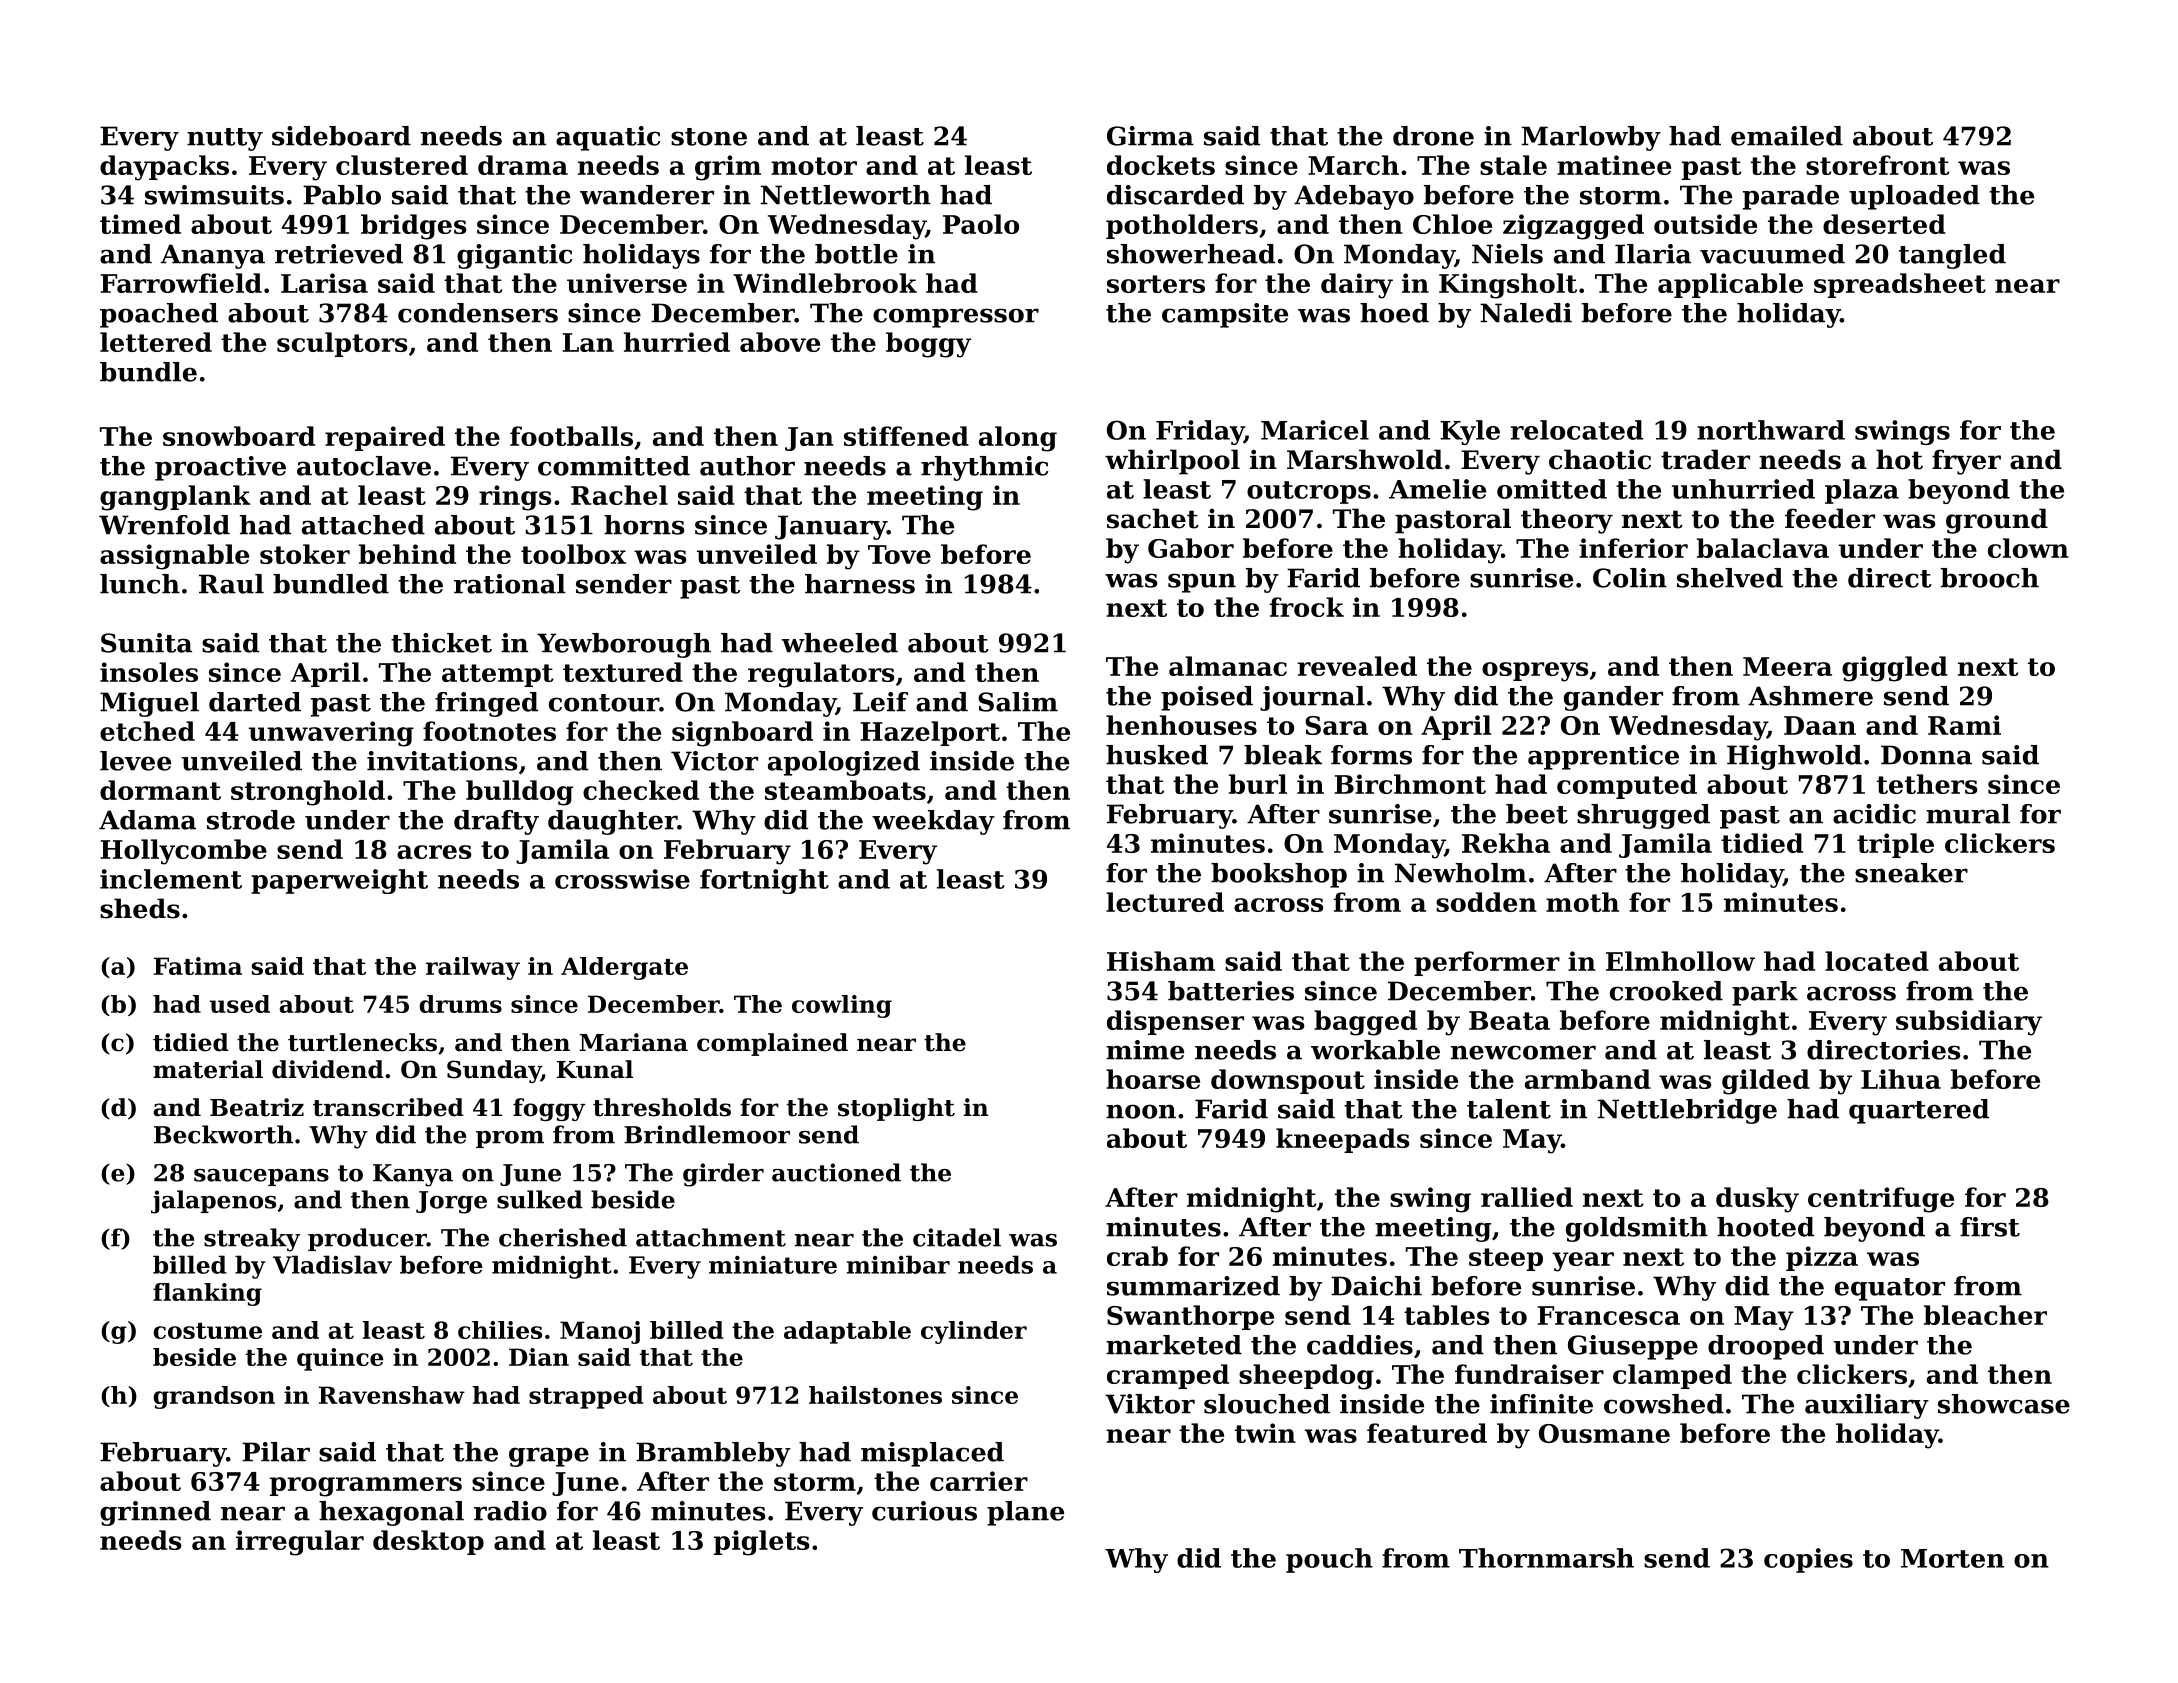  What do you see at coordinates (339, 254) in the document?
I see `retrieved` at bounding box center [339, 254].
